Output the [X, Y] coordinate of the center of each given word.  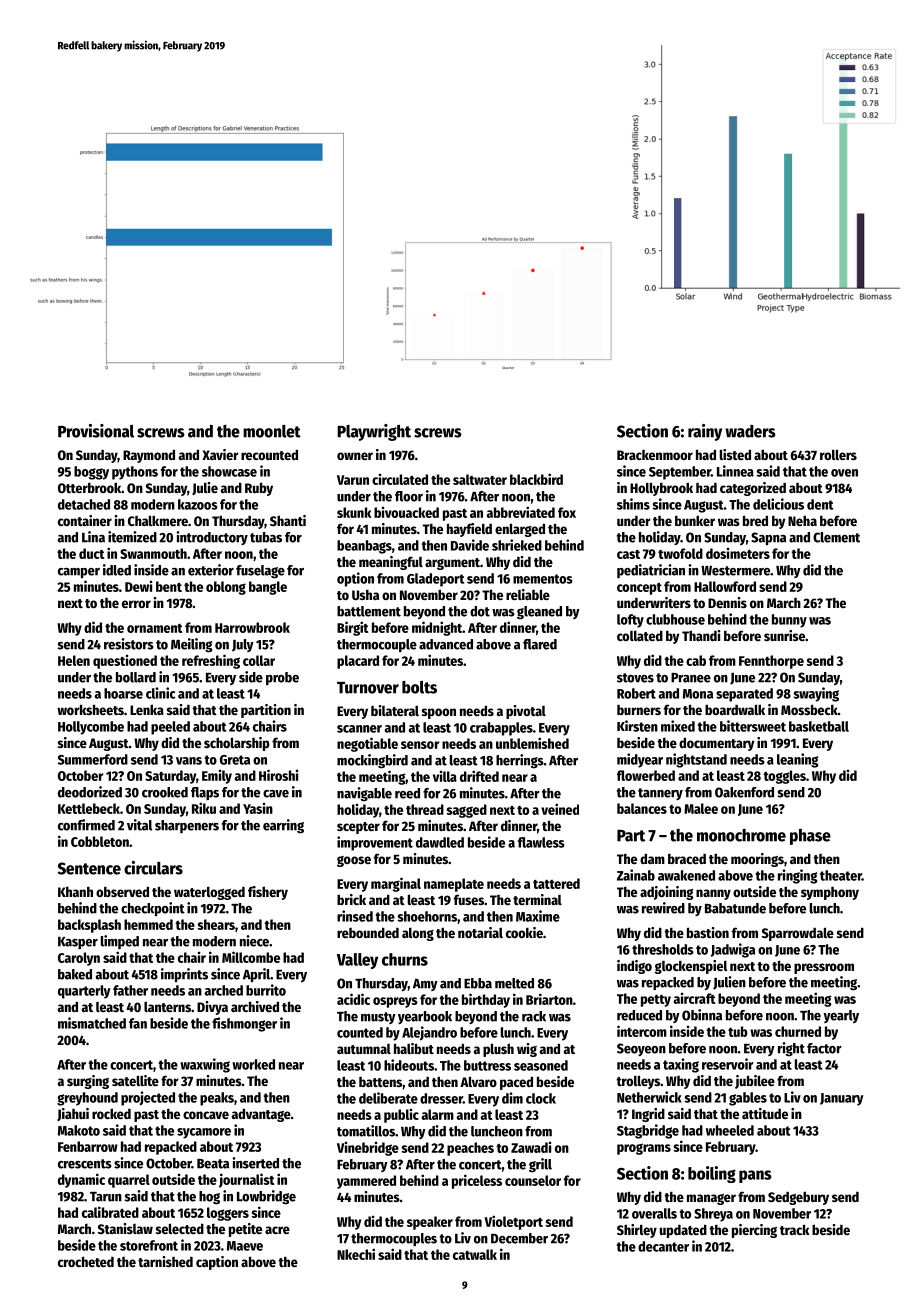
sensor [420, 745]
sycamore [204, 1133]
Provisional [96, 431]
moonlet [272, 431]
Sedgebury [798, 1198]
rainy [705, 432]
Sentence [89, 868]
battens [380, 1082]
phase [810, 837]
